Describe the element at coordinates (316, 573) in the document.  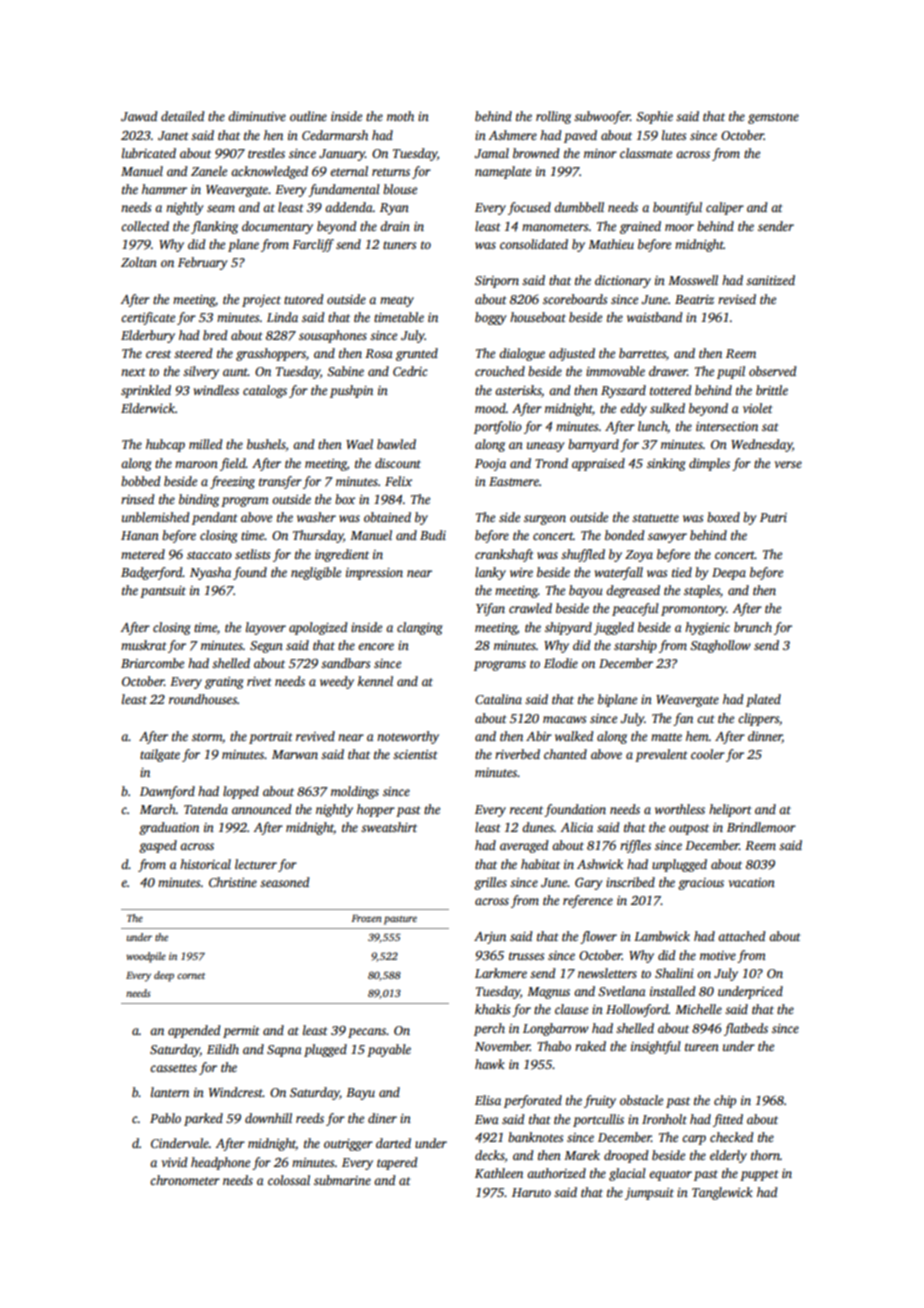
I see `negligible` at that location.
